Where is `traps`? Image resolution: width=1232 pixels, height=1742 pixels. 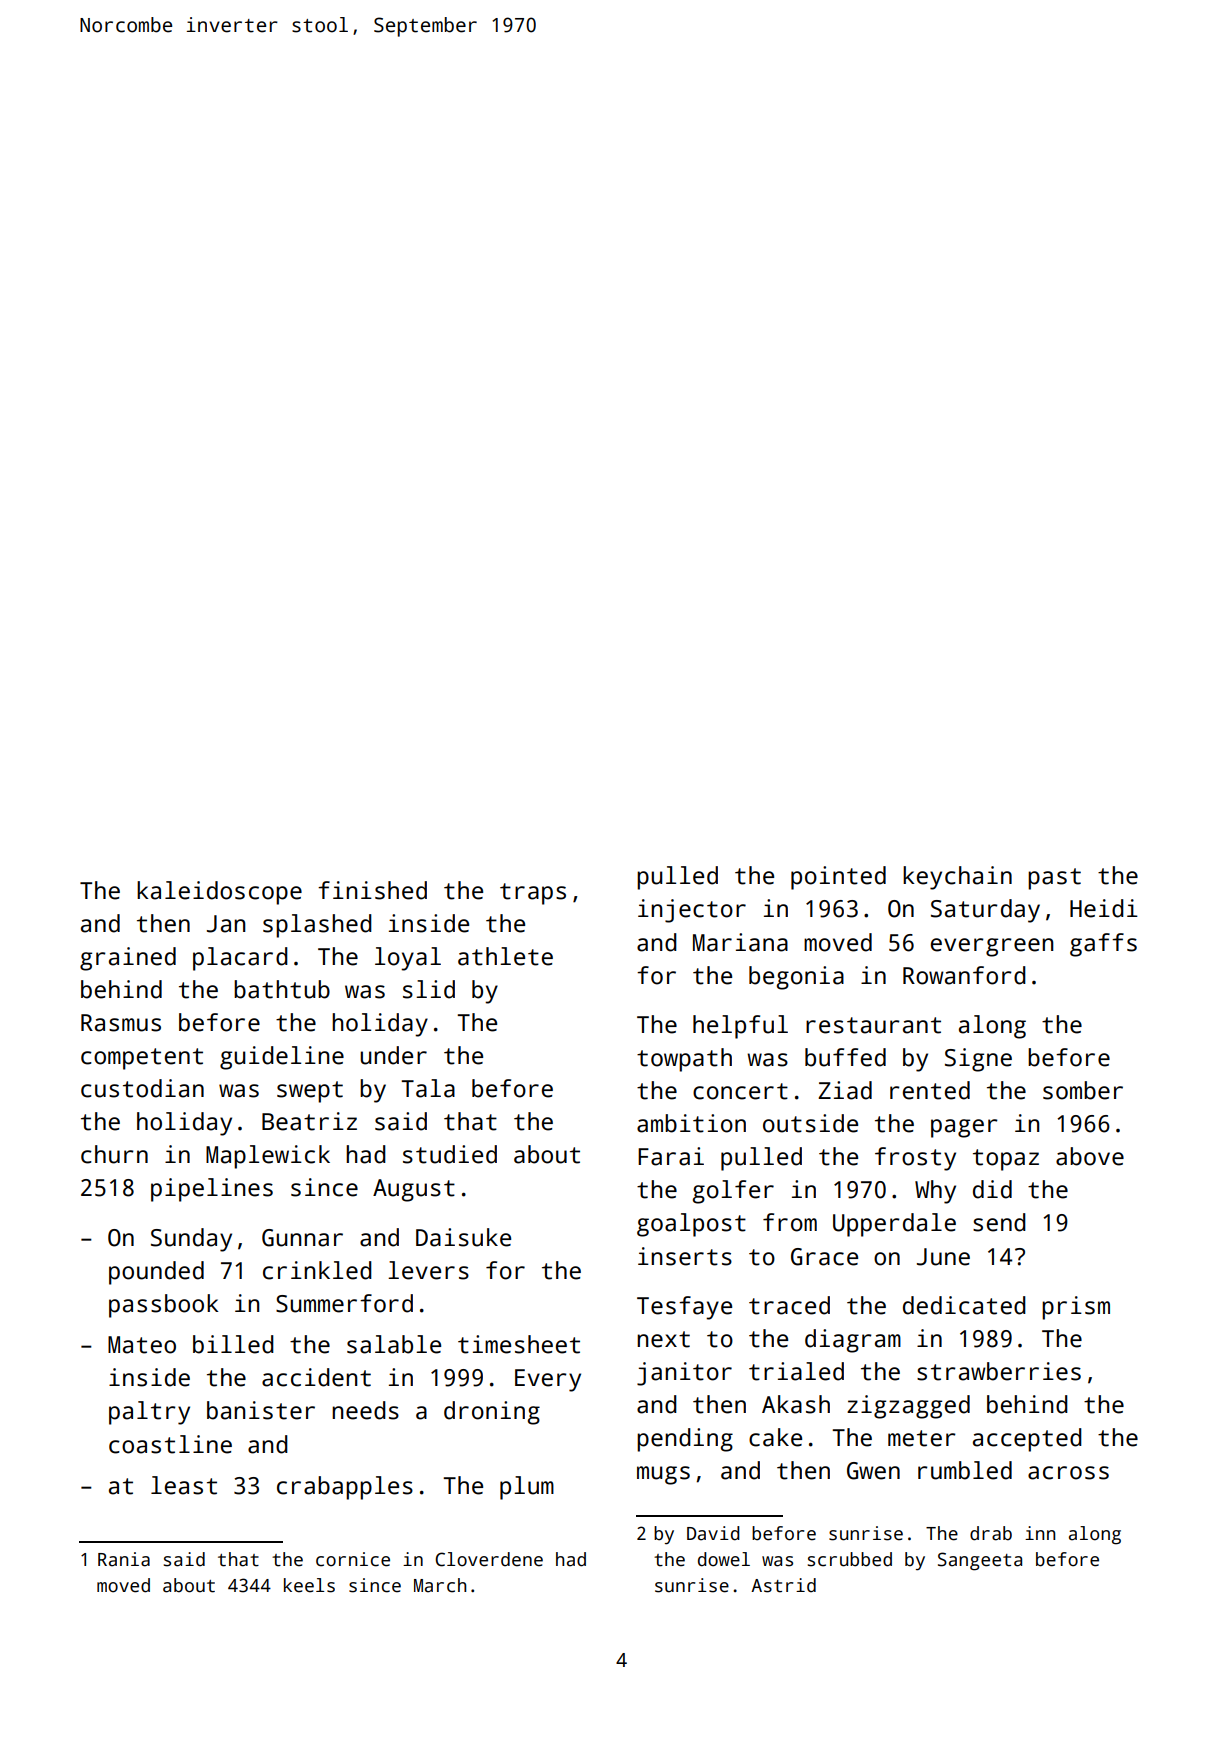
traps is located at coordinates (533, 894).
